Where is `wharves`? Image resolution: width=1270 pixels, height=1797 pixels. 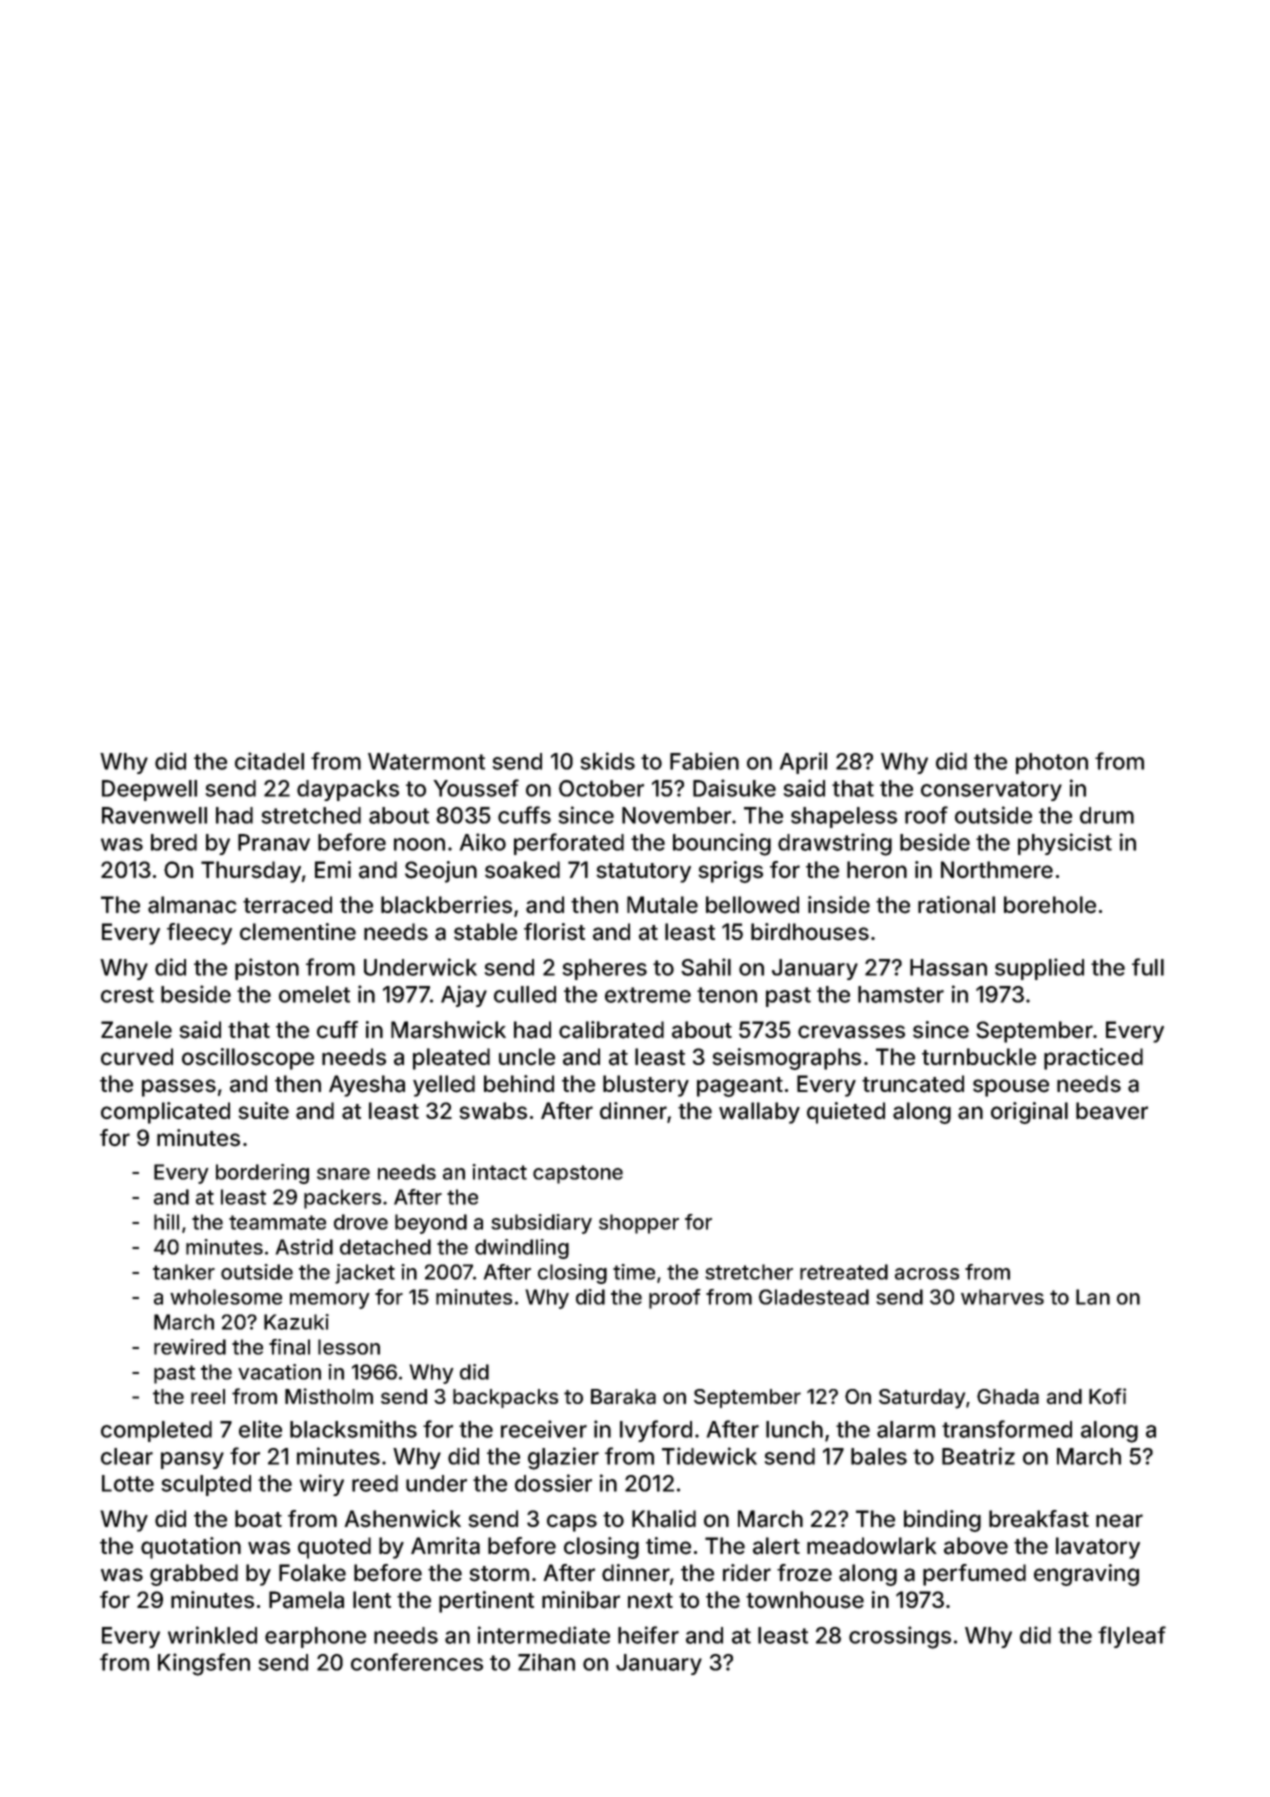
wharves is located at coordinates (1002, 1297).
